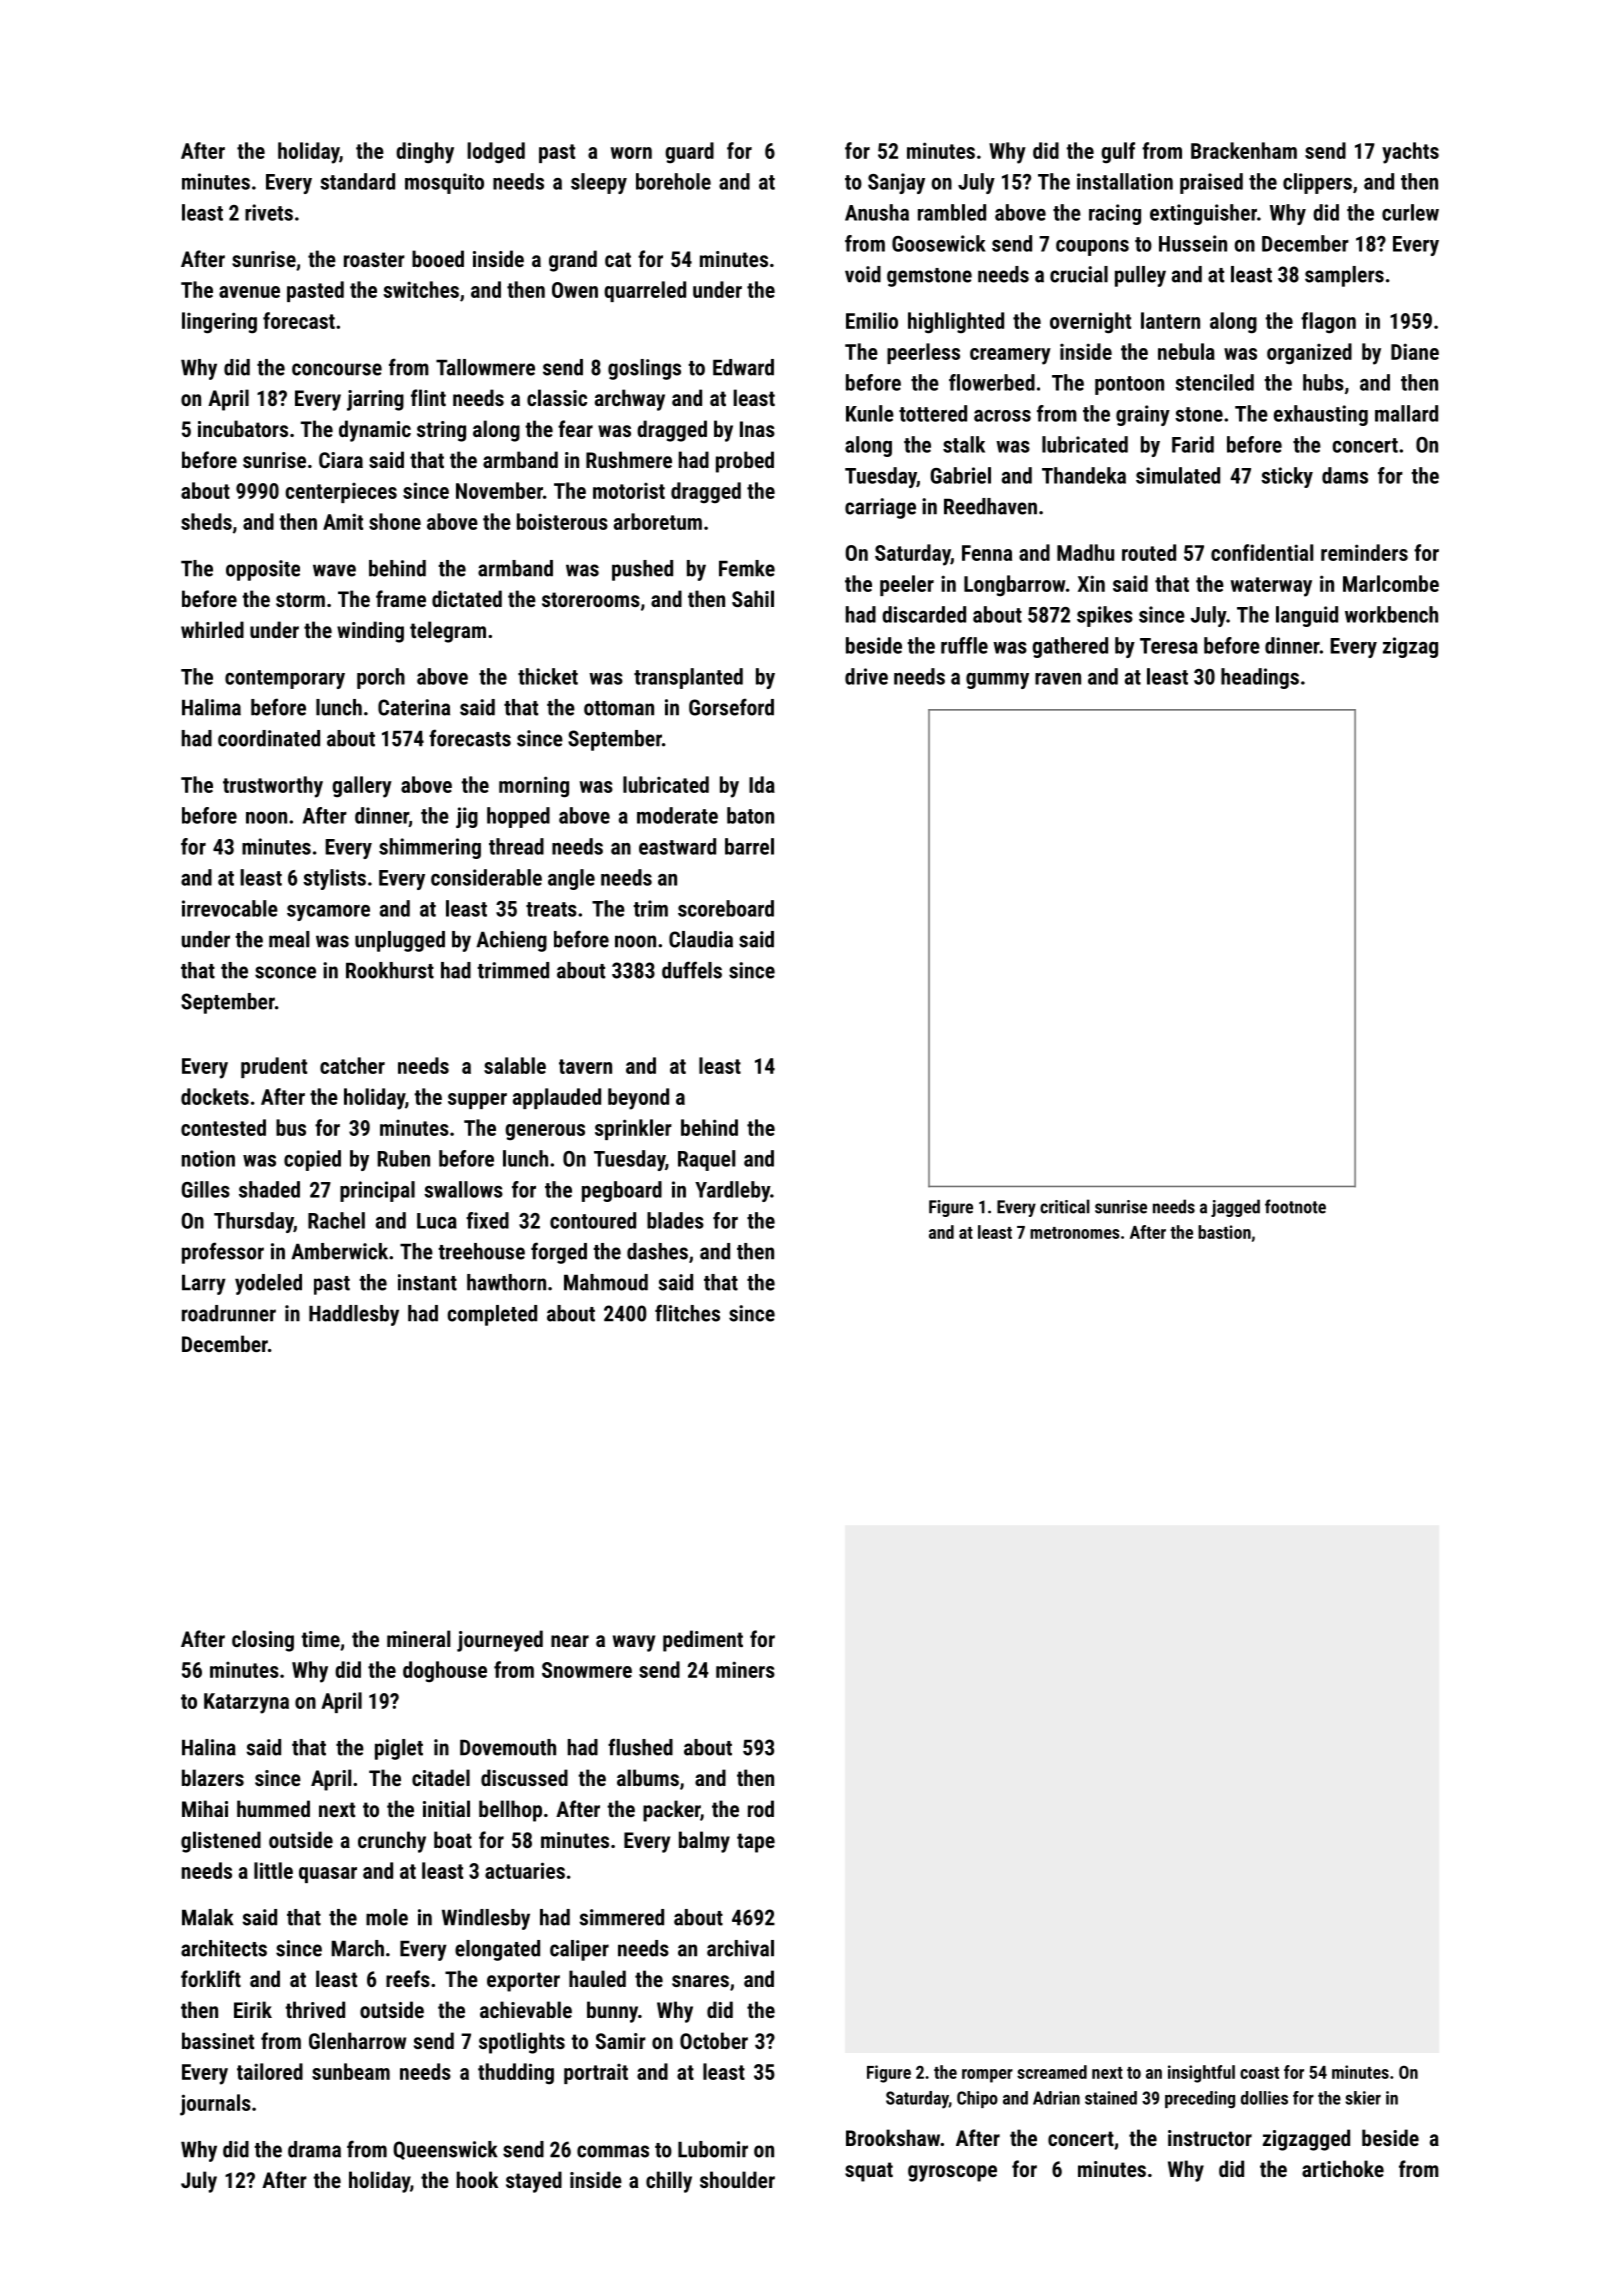 The height and width of the image is (2292, 1620). Describe the element at coordinates (246, 1703) in the image. I see `Katarzyna` at that location.
